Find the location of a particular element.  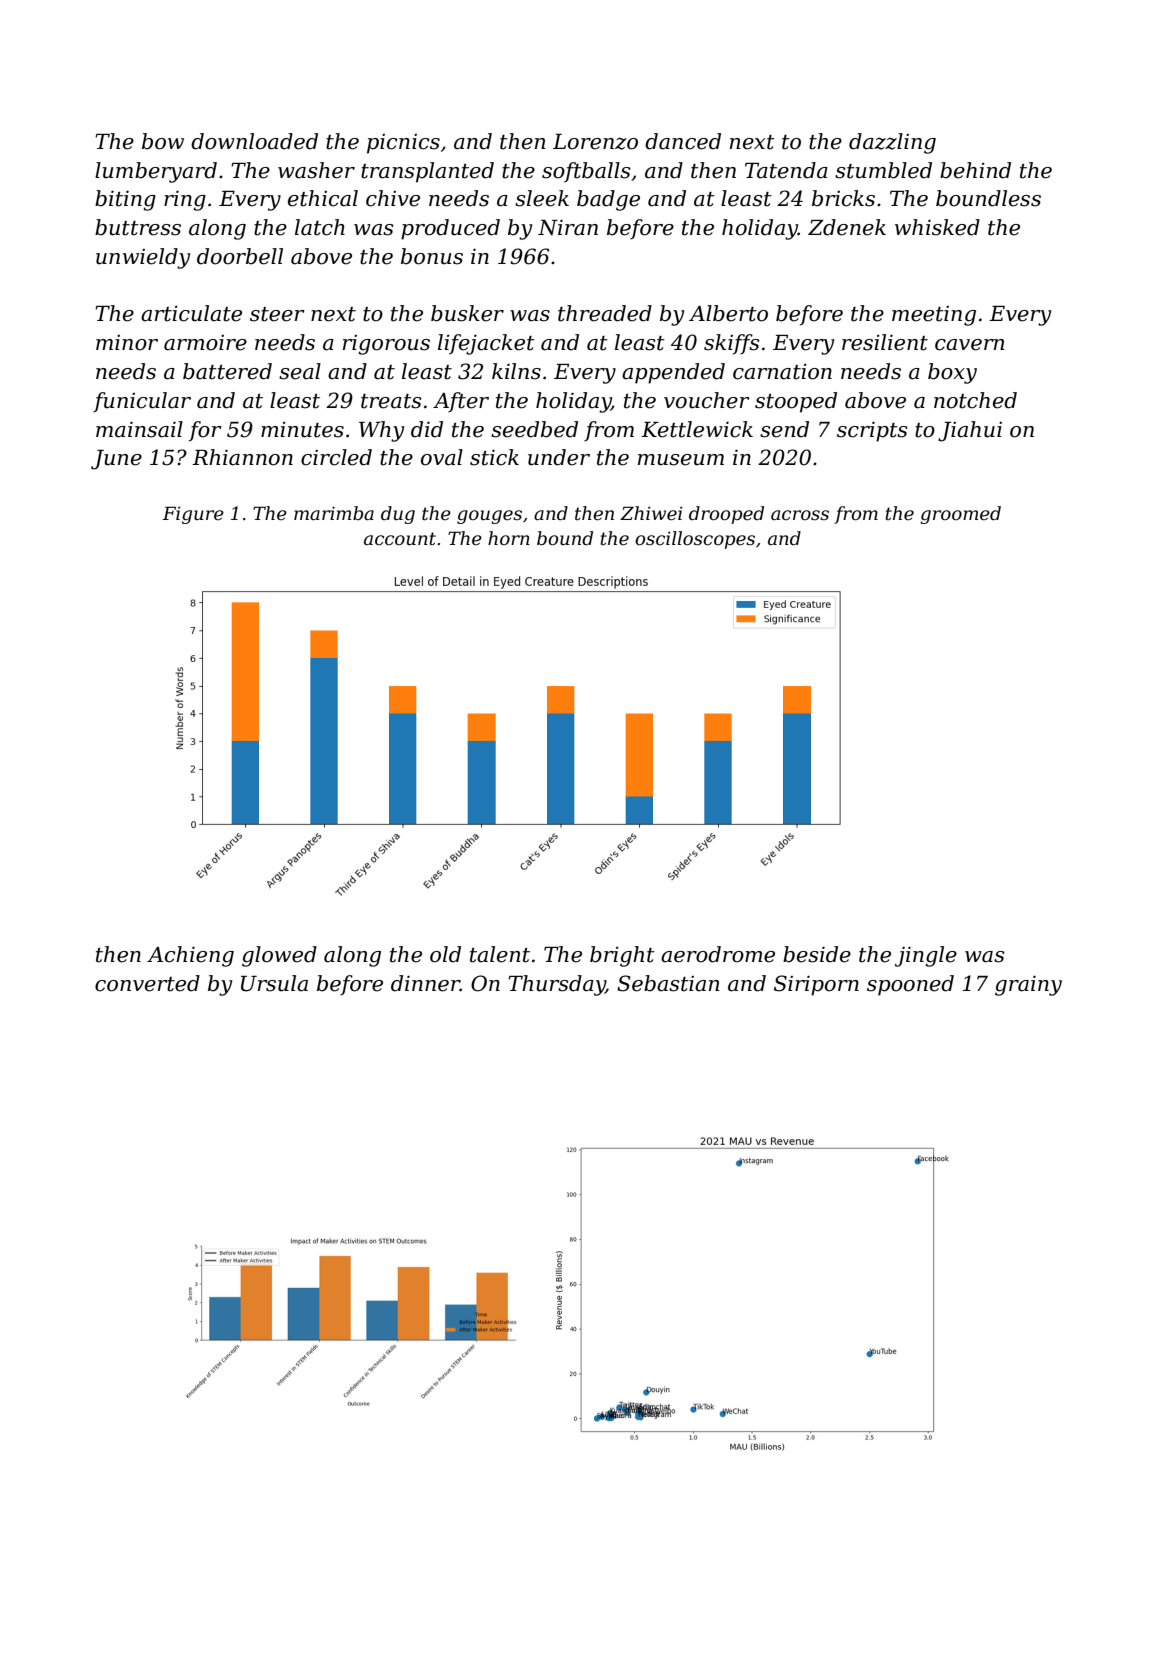

buttress is located at coordinates (138, 227).
